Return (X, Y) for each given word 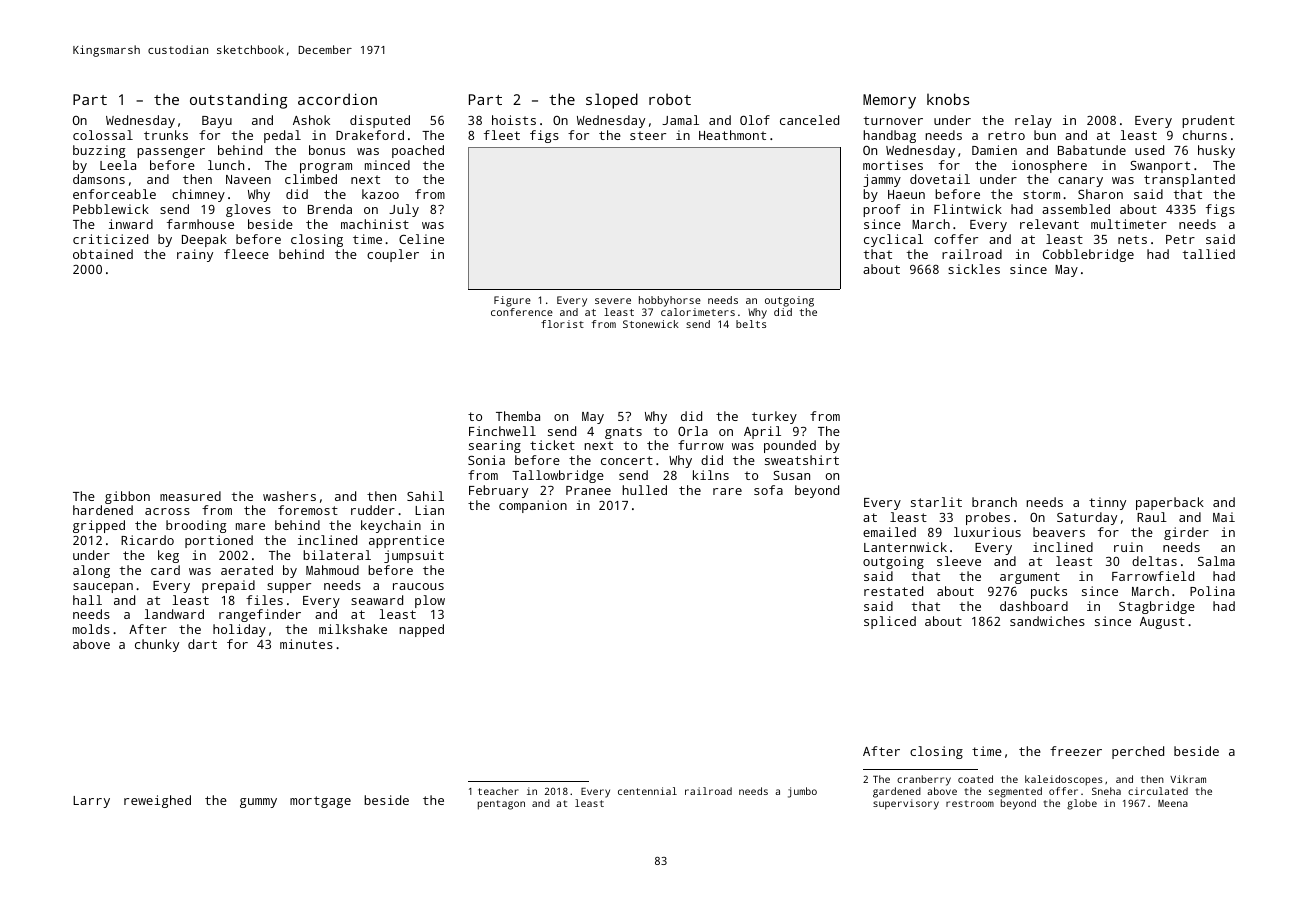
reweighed (157, 801)
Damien (994, 150)
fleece (246, 254)
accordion (337, 99)
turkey (774, 417)
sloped (612, 101)
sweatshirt (802, 460)
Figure (512, 301)
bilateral (337, 555)
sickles (974, 269)
